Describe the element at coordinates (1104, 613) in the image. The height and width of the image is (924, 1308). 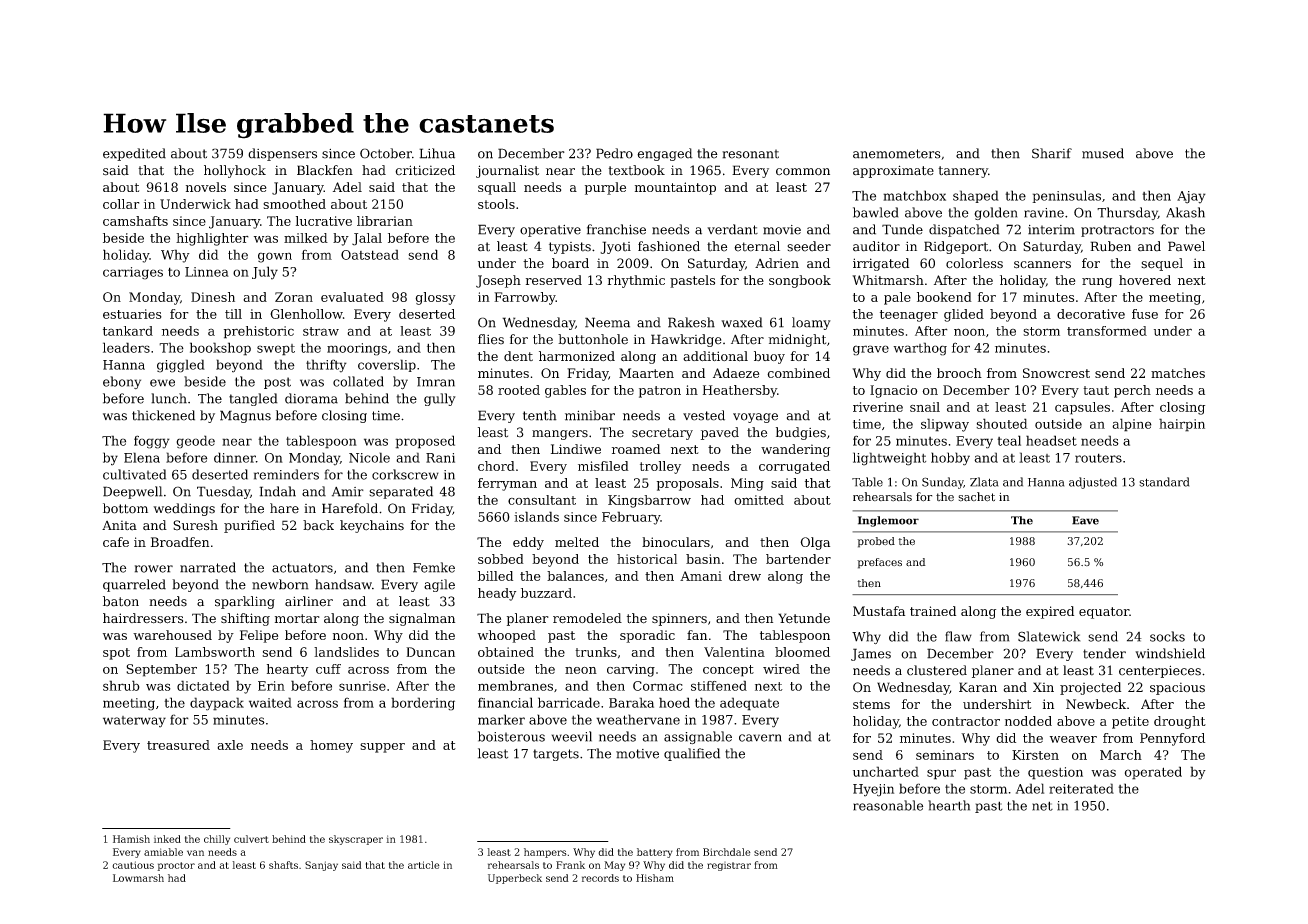
I see `equator` at that location.
